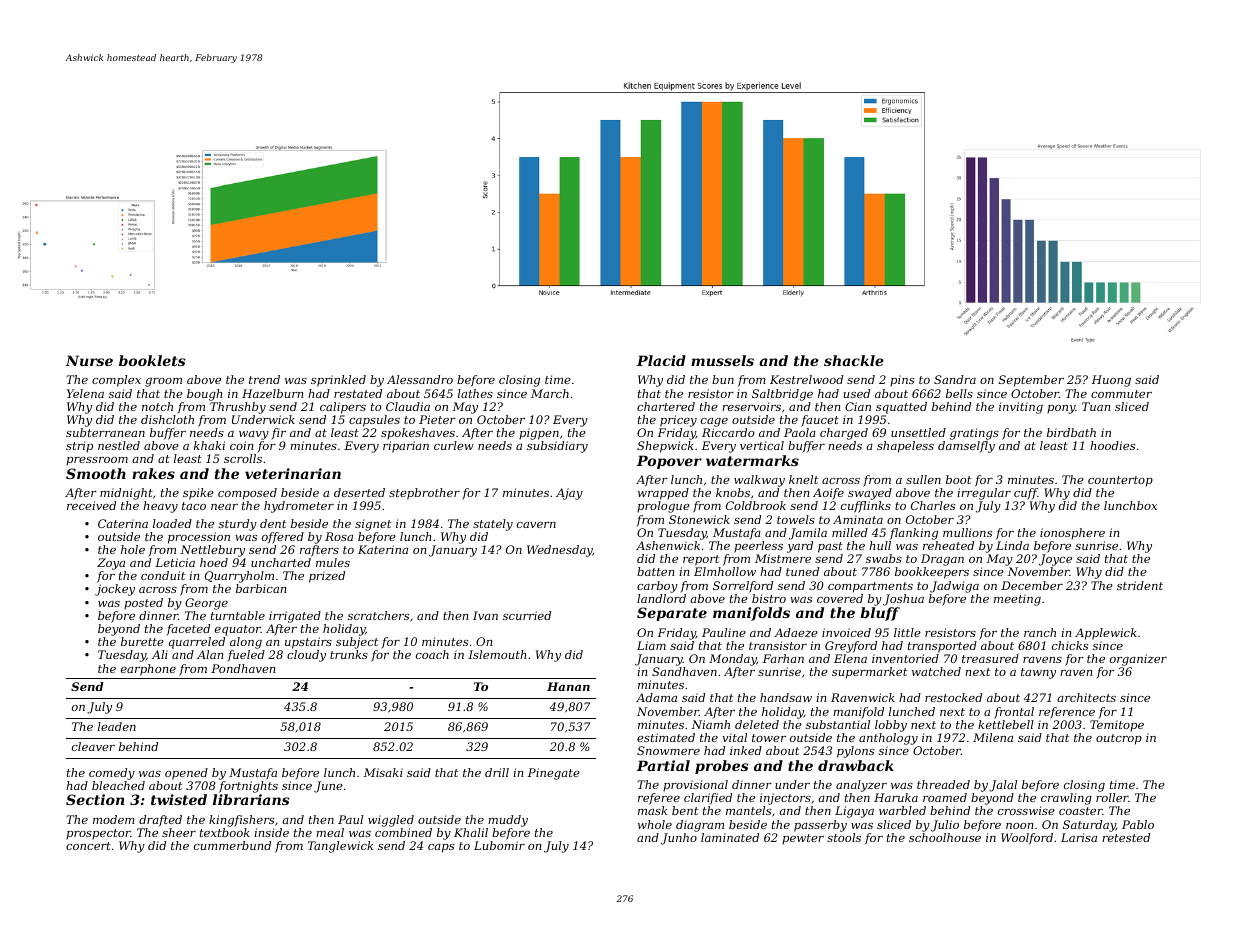  Describe the element at coordinates (679, 839) in the screenshot. I see `Junho` at that location.
